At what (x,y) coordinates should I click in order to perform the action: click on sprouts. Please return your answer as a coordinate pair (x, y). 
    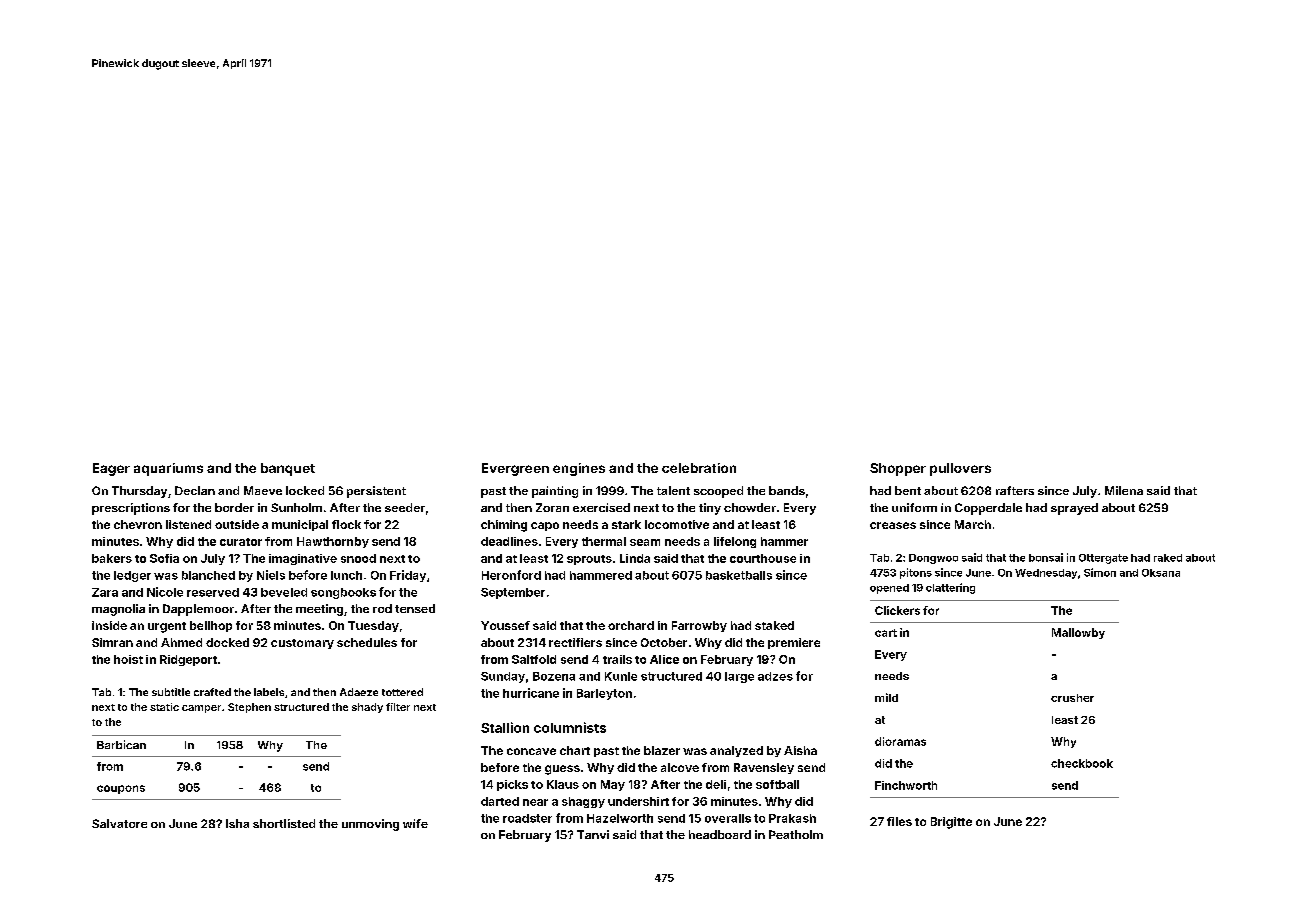
    Looking at the image, I should click on (589, 560).
